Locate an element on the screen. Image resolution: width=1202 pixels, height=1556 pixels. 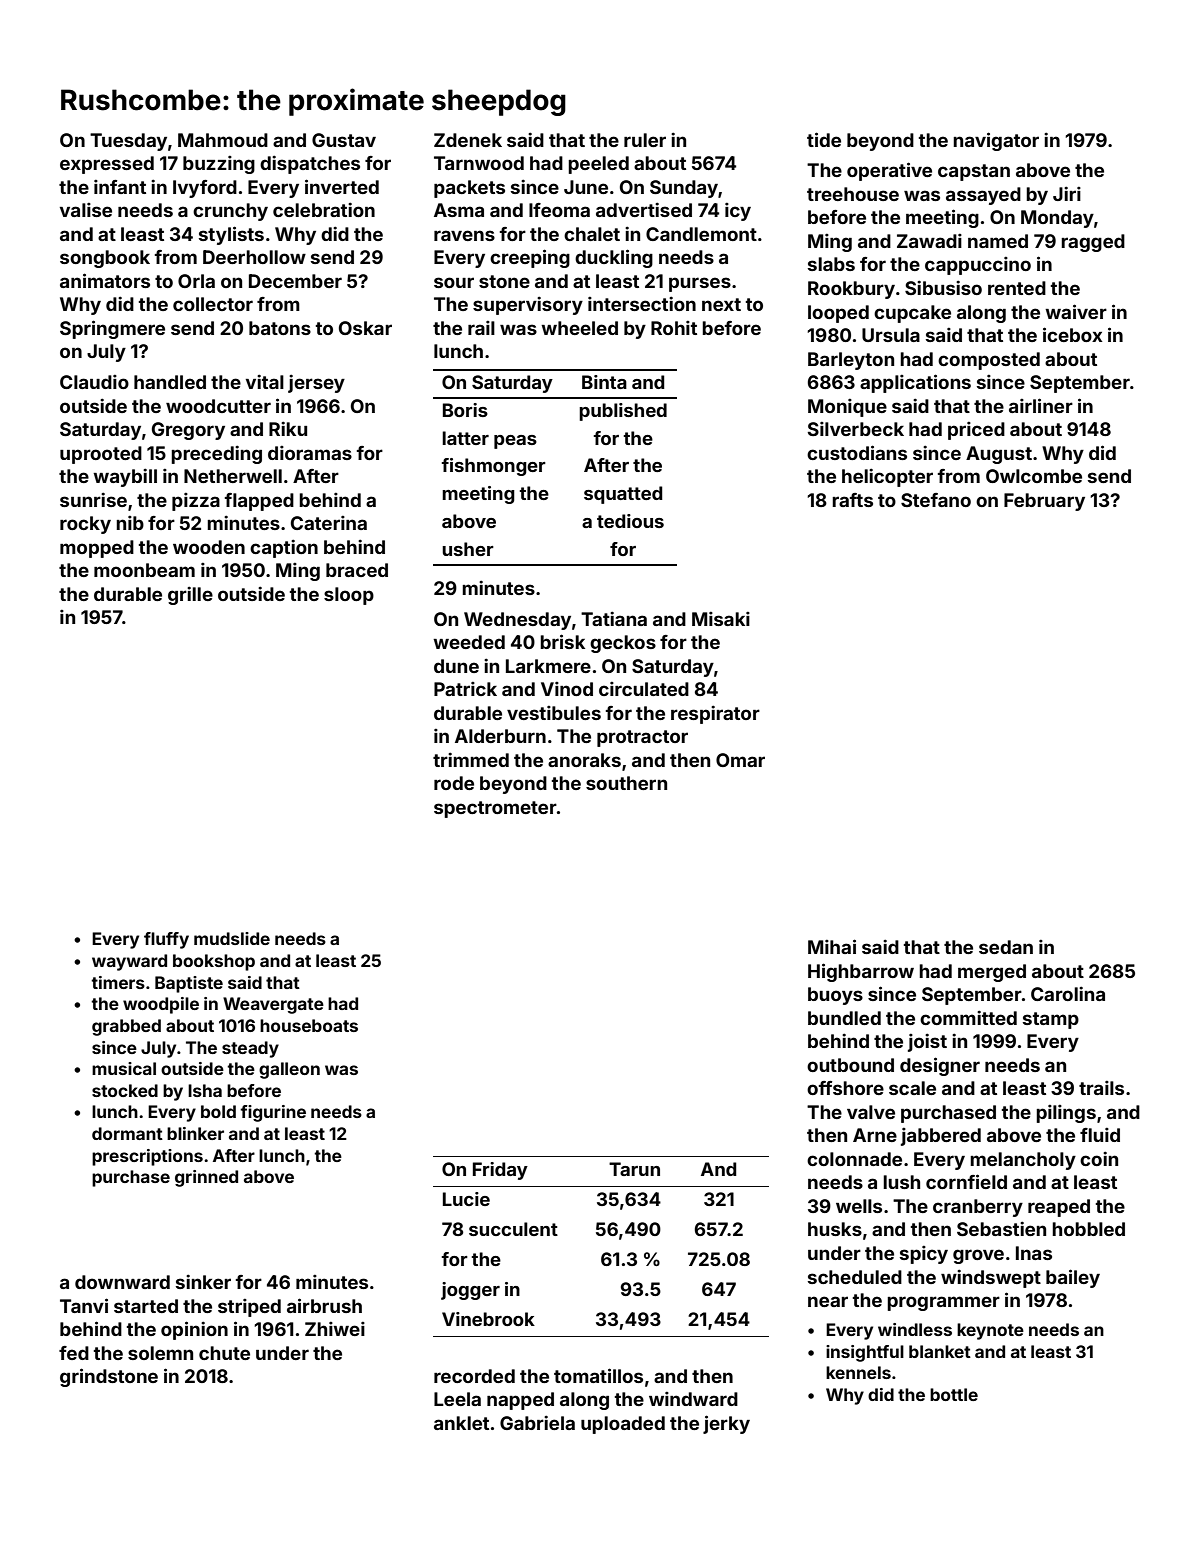
solemn is located at coordinates (160, 1353).
